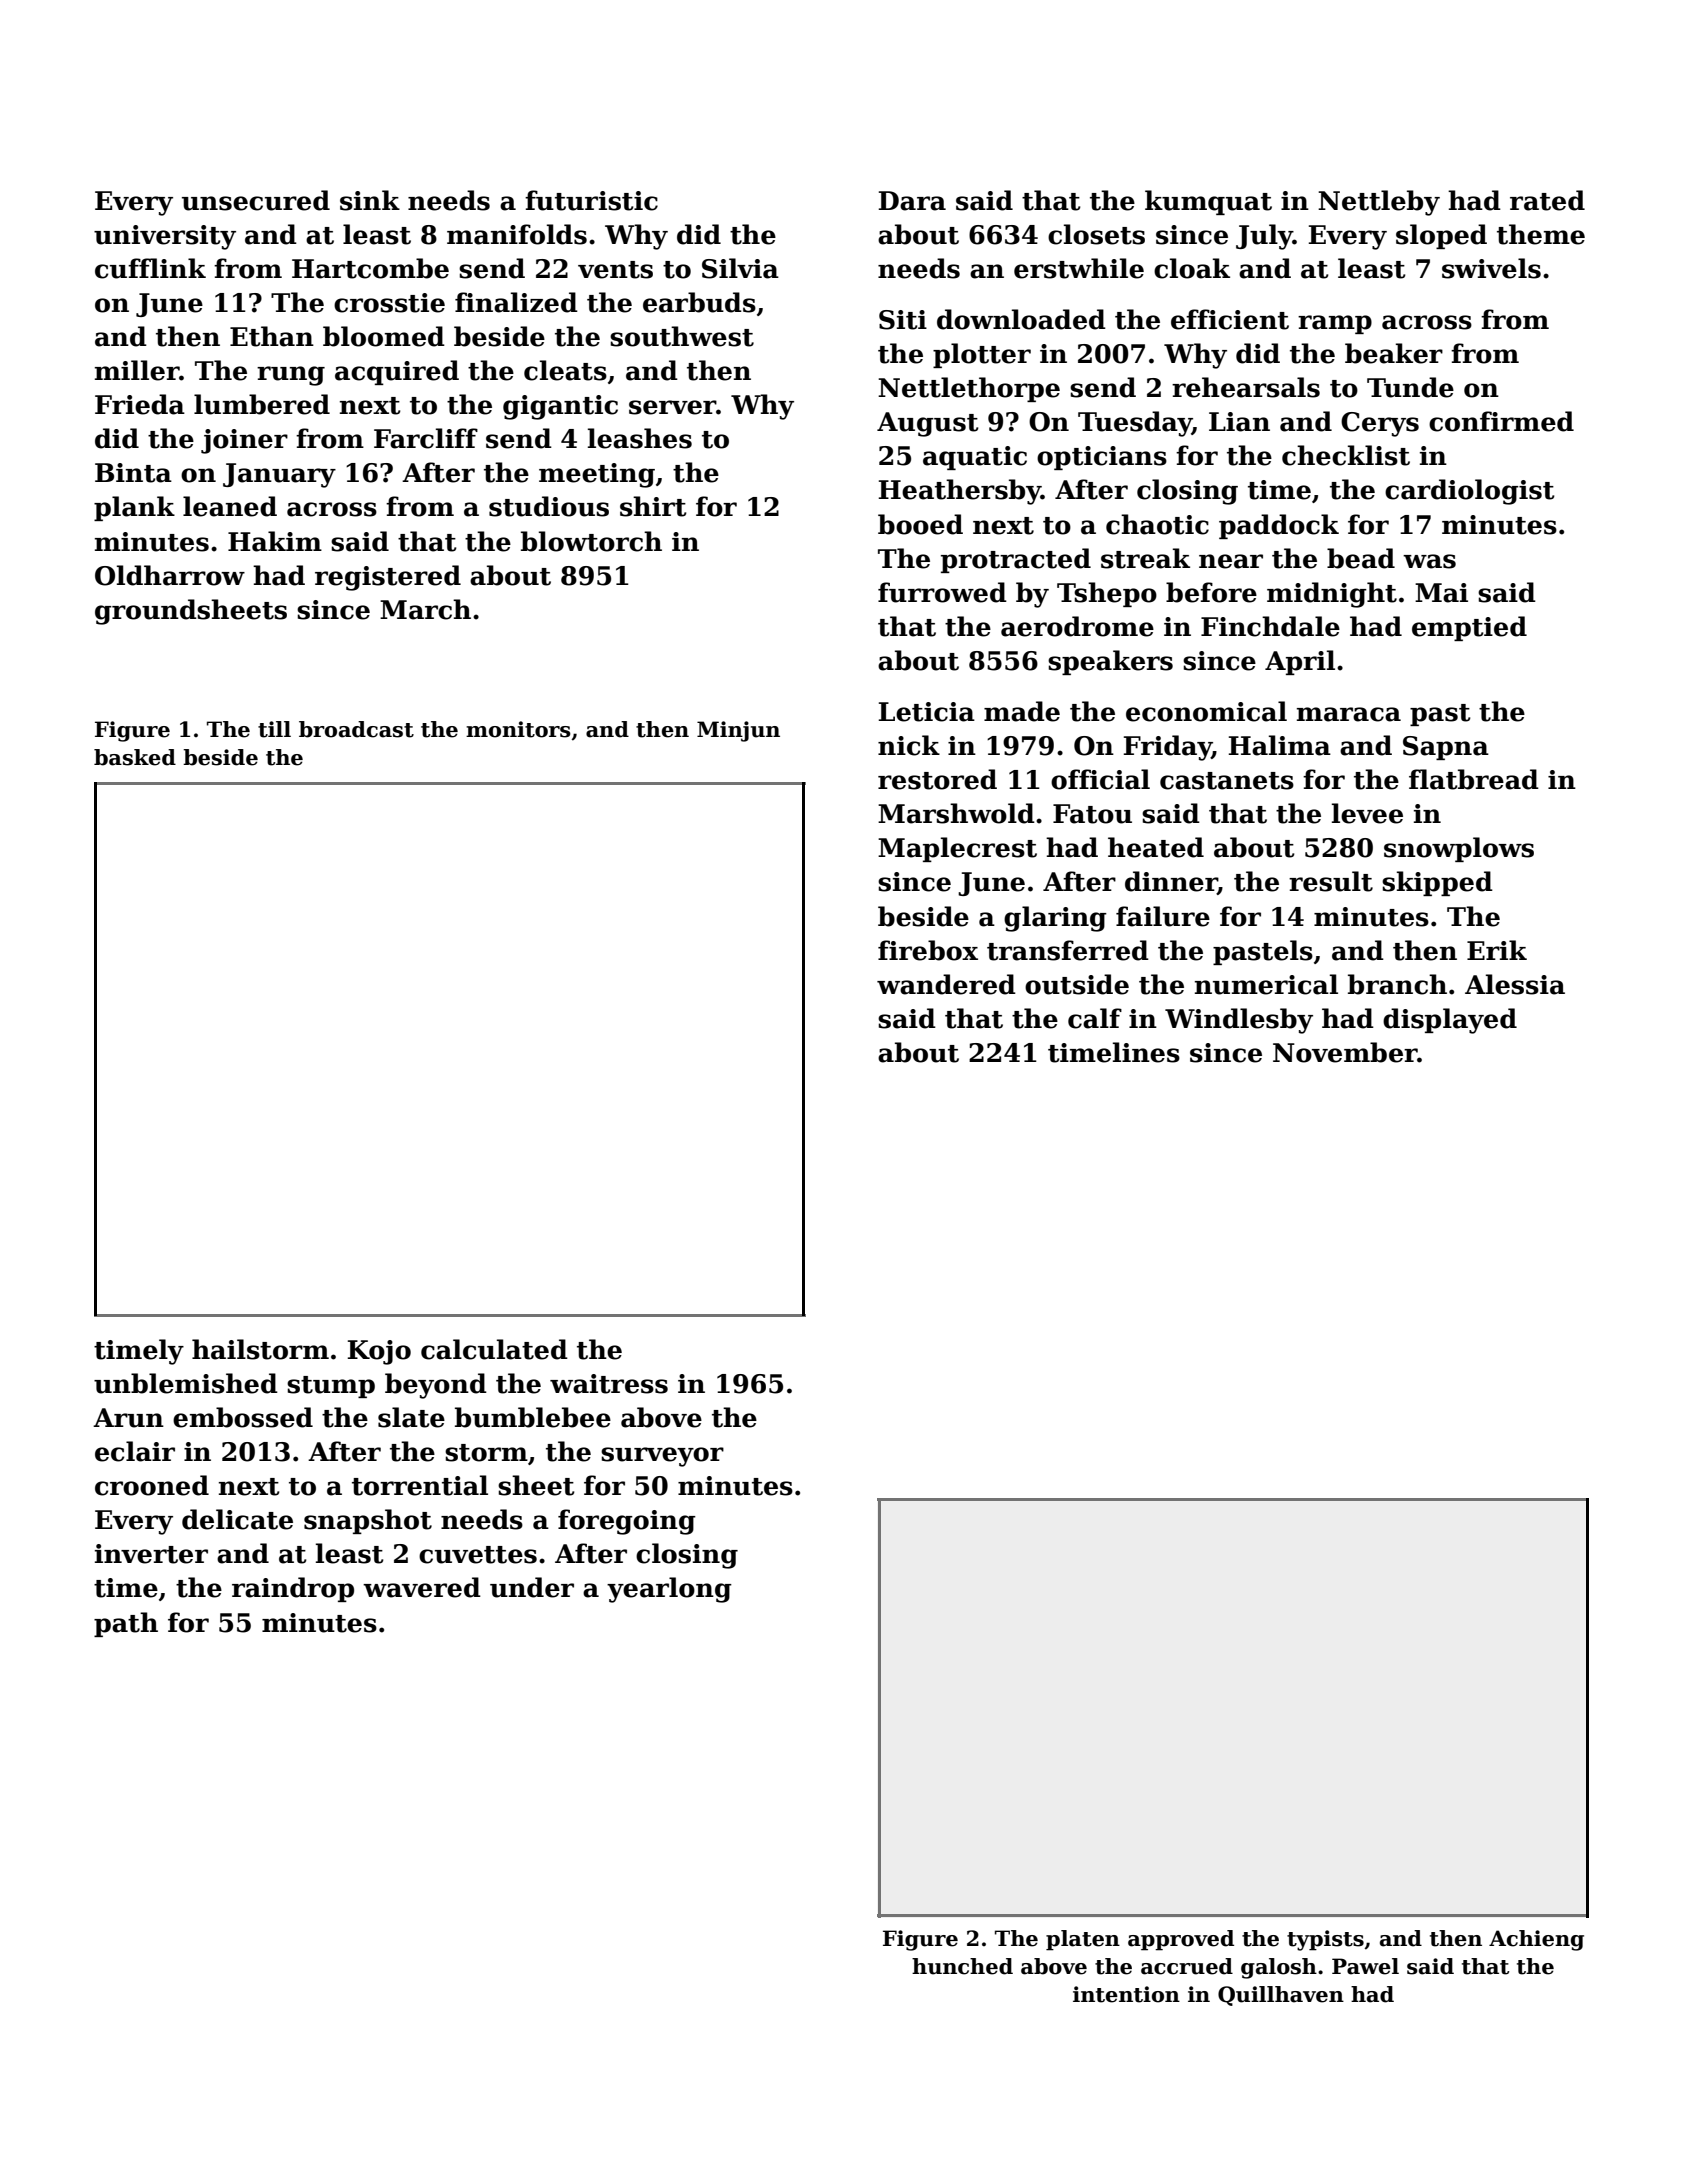  Describe the element at coordinates (151, 1554) in the document. I see `inverter` at that location.
